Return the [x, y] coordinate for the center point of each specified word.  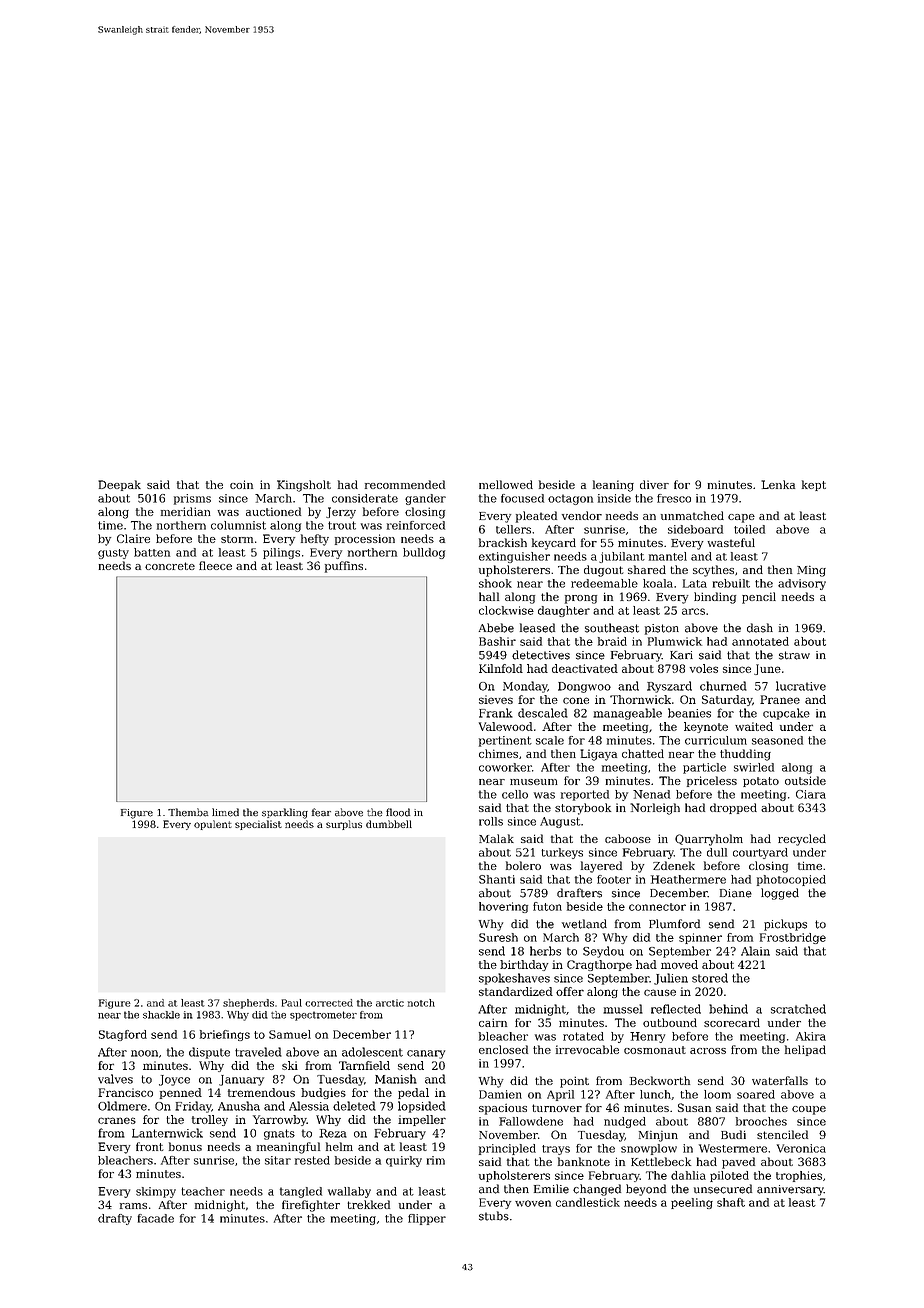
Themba [188, 812]
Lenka [778, 484]
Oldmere [122, 1106]
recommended [405, 484]
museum [534, 782]
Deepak [119, 485]
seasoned [777, 740]
